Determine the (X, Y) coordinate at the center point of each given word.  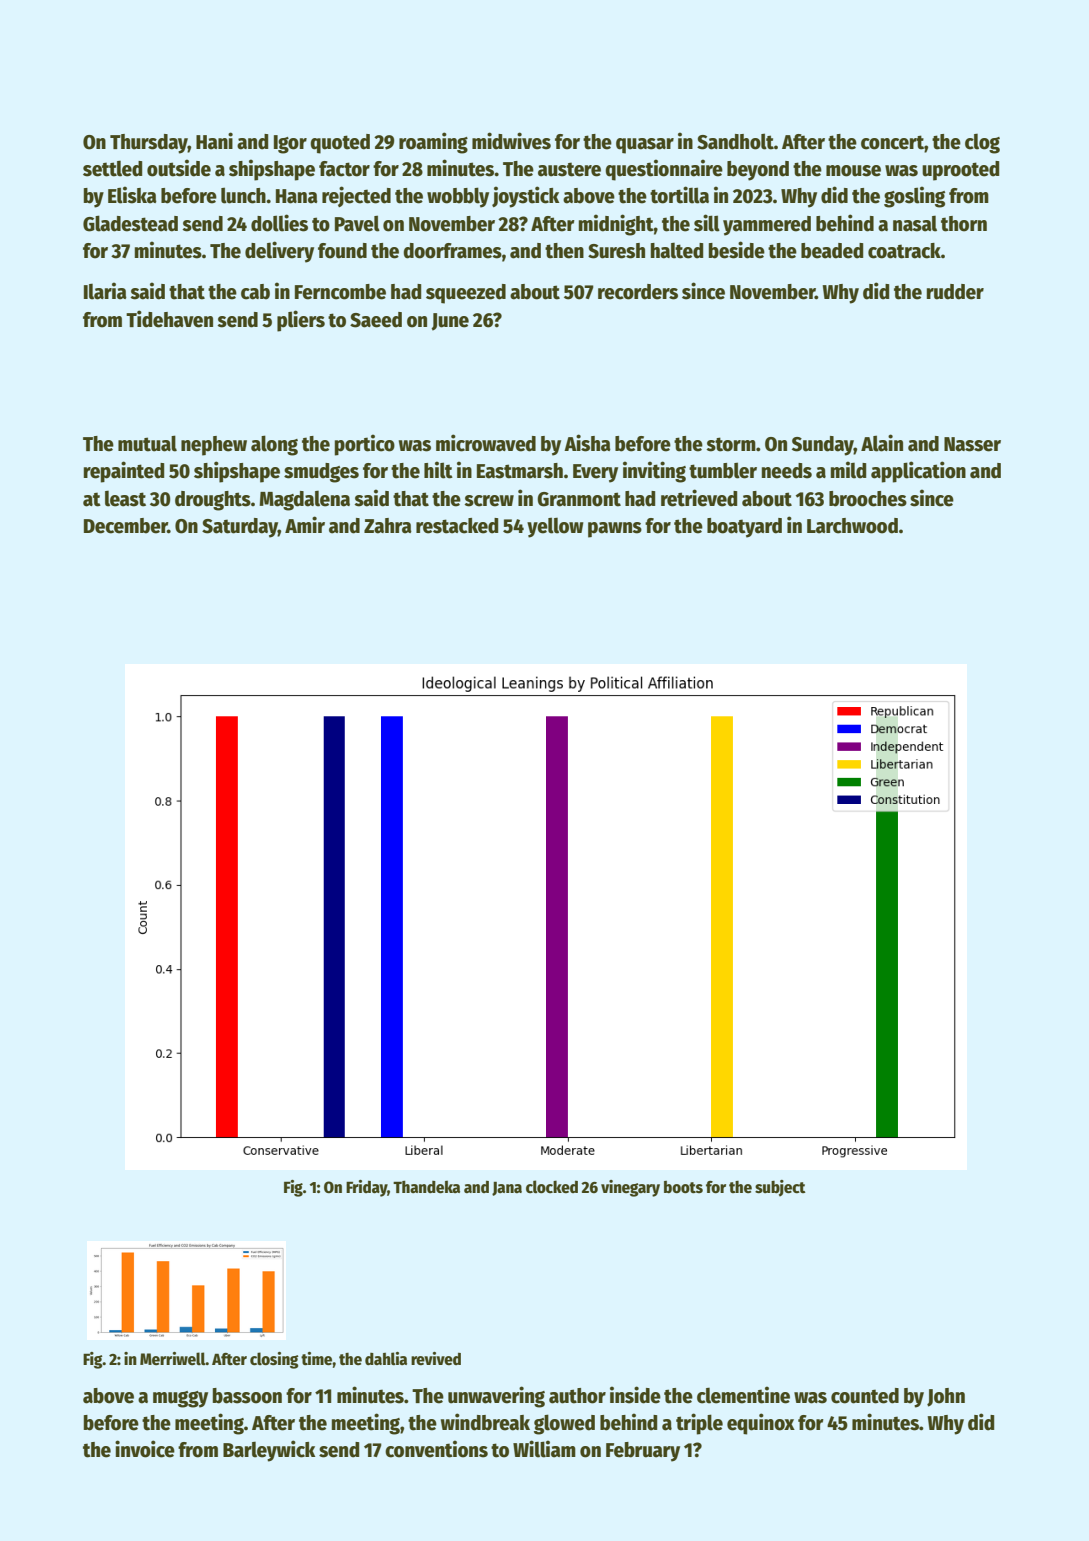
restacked (457, 526)
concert (892, 142)
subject (780, 1188)
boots (683, 1187)
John (946, 1397)
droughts (213, 501)
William (544, 1449)
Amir (305, 524)
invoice (145, 1449)
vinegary (630, 1188)
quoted (340, 144)
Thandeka (426, 1187)
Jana (507, 1188)
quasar (645, 146)
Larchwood (852, 526)
